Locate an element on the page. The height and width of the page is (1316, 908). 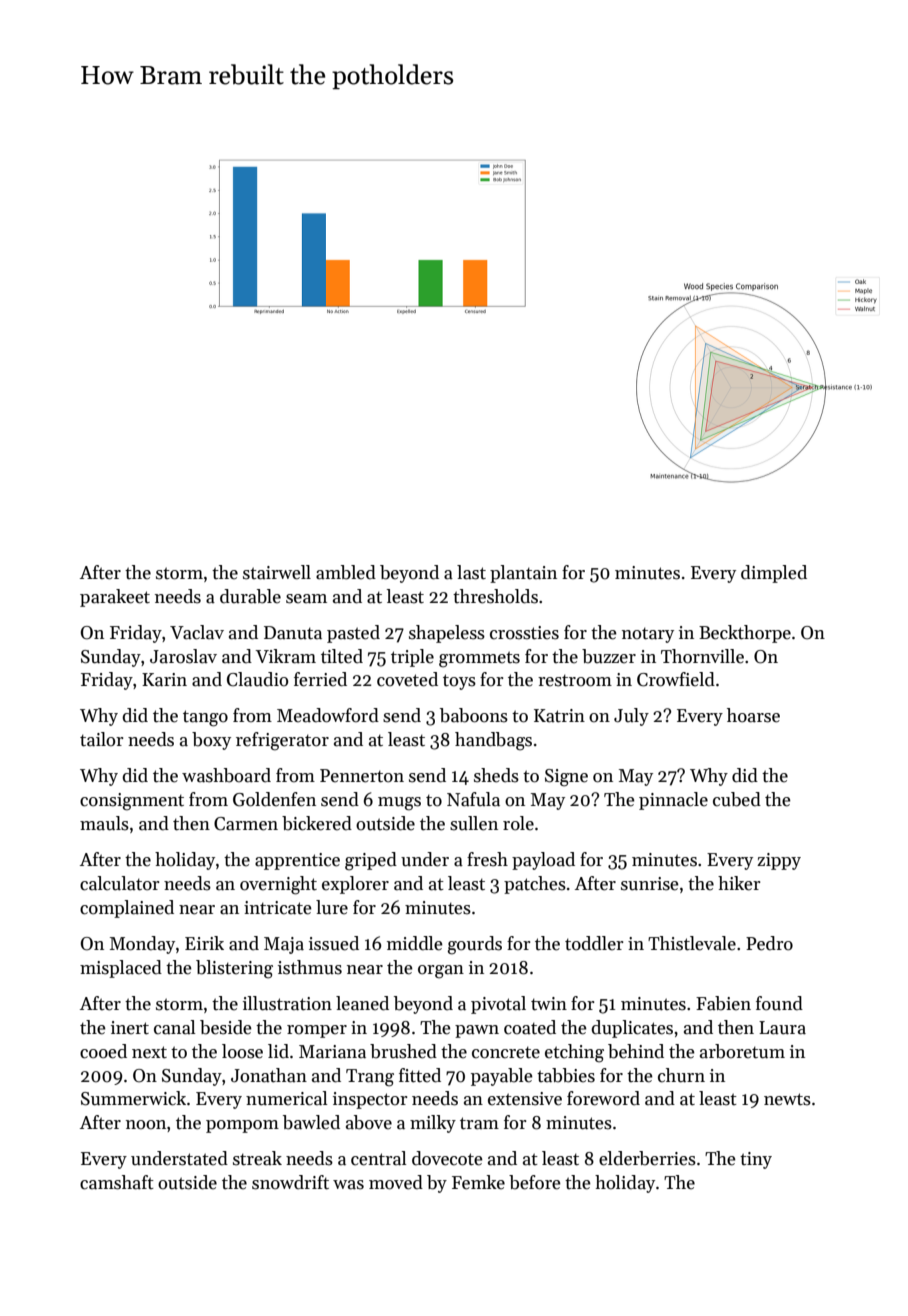
toys is located at coordinates (459, 682).
